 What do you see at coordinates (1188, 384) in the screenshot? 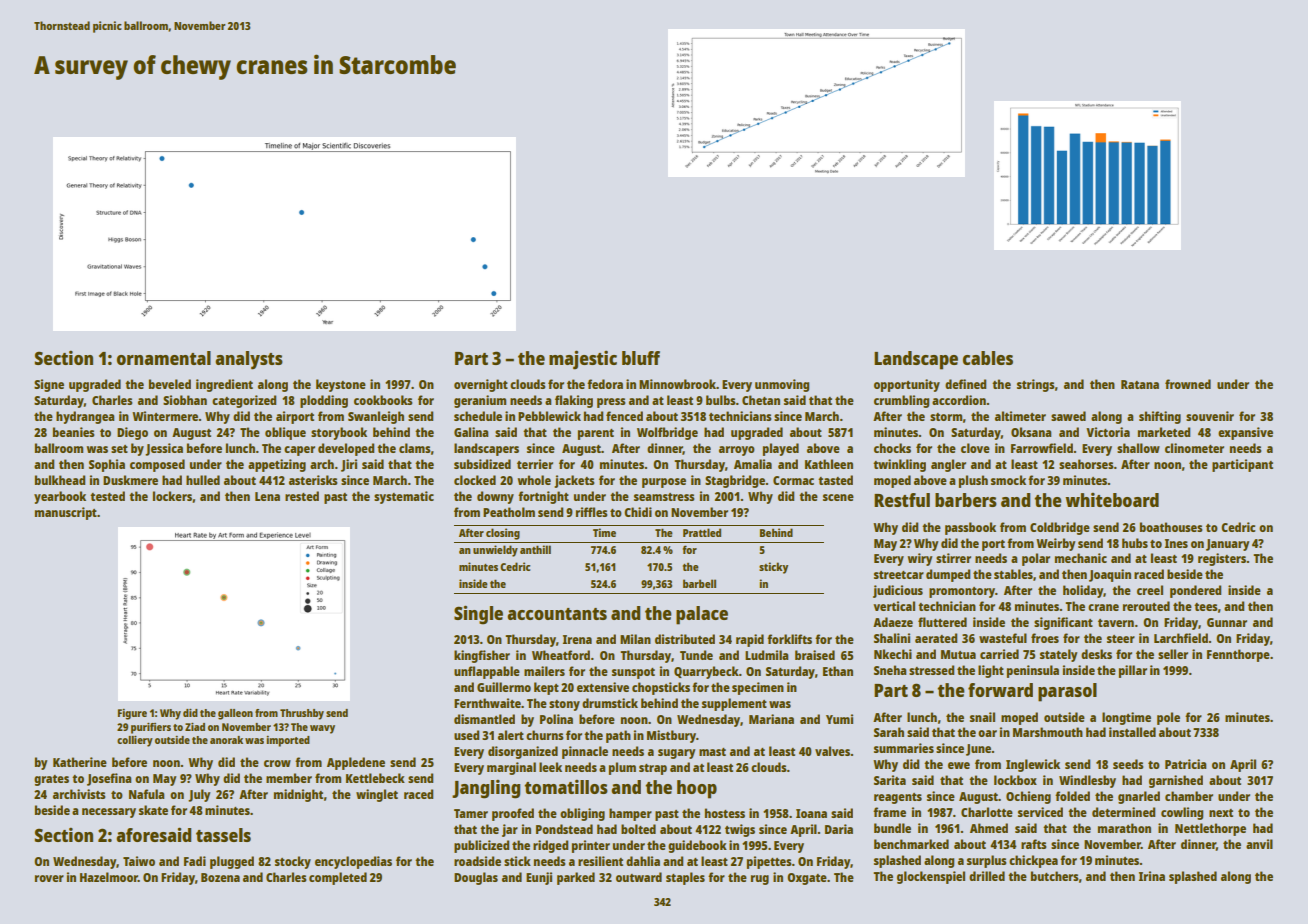
I see `frowned` at bounding box center [1188, 384].
